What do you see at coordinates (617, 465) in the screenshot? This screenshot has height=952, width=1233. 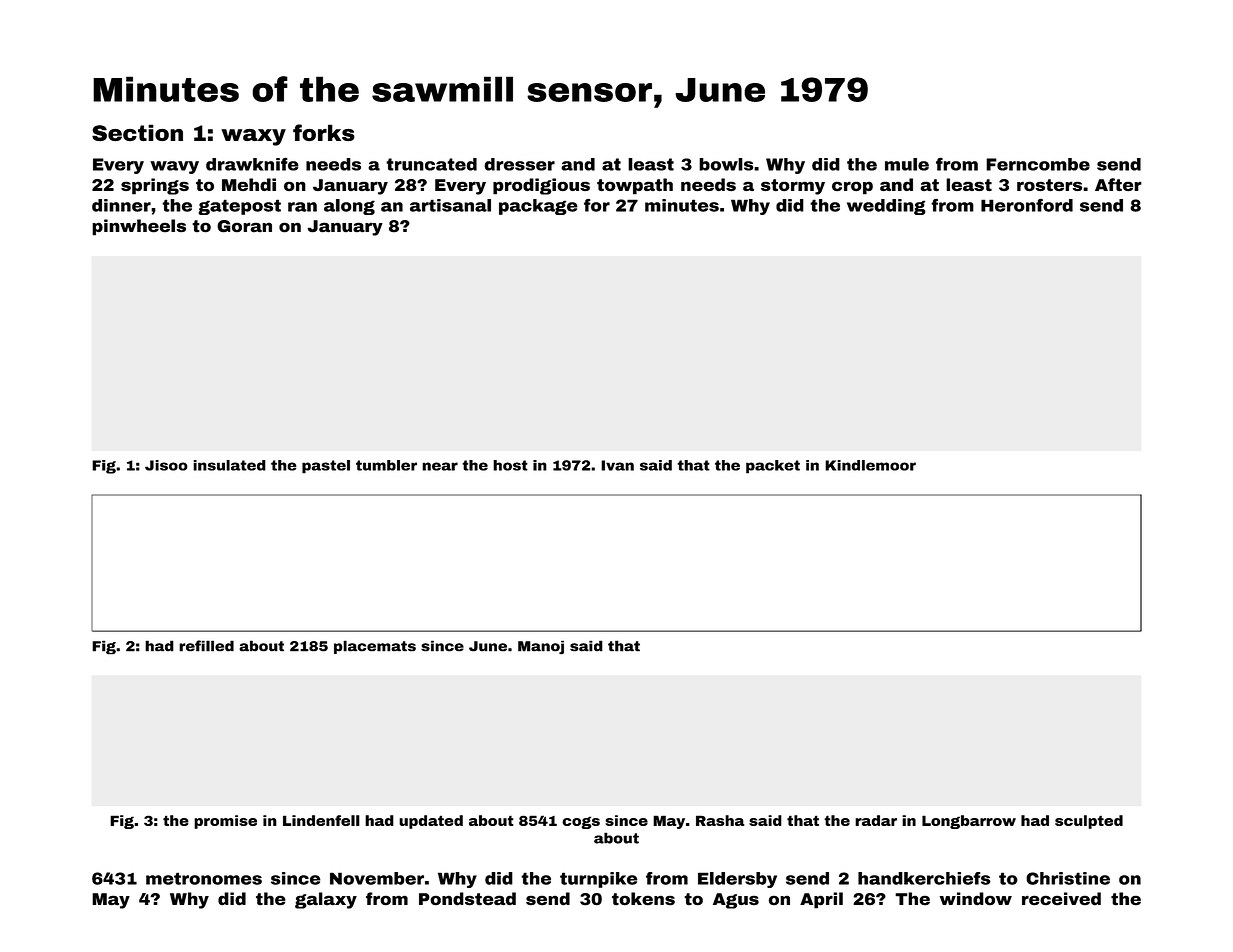 I see `Ivan` at bounding box center [617, 465].
